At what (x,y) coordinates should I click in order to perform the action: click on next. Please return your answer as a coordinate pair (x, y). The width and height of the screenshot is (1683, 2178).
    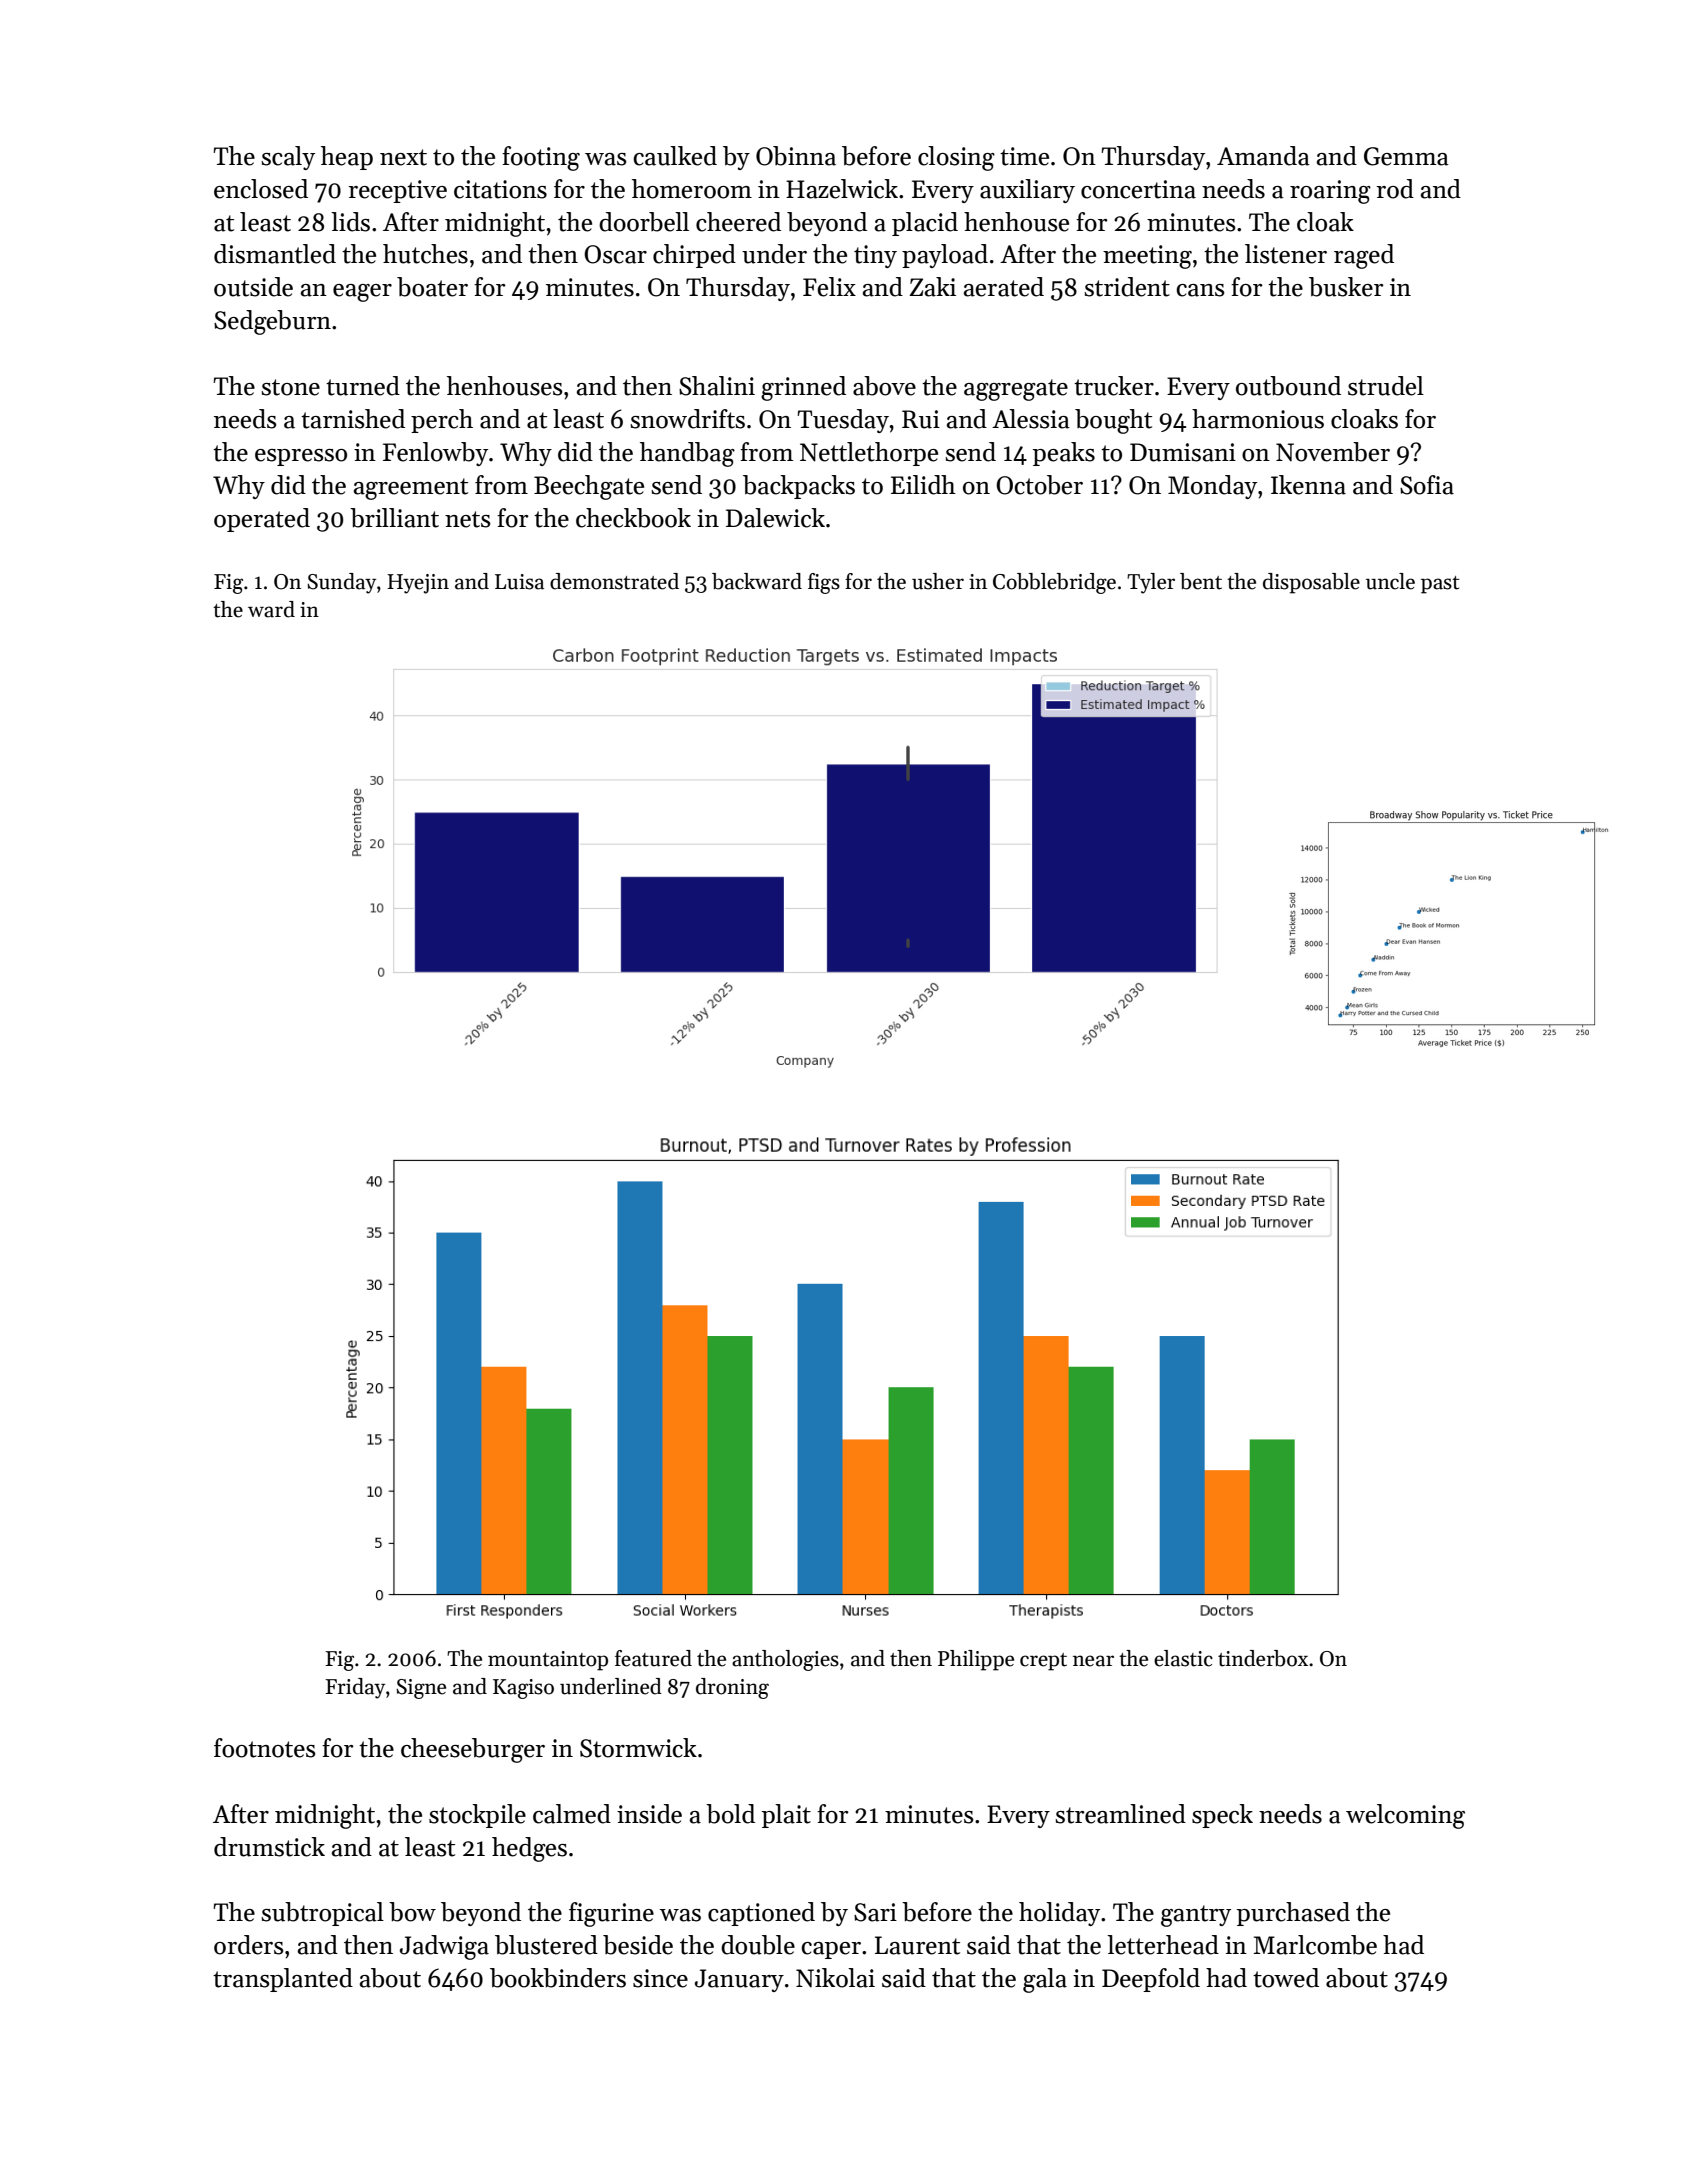
    Looking at the image, I should click on (403, 157).
